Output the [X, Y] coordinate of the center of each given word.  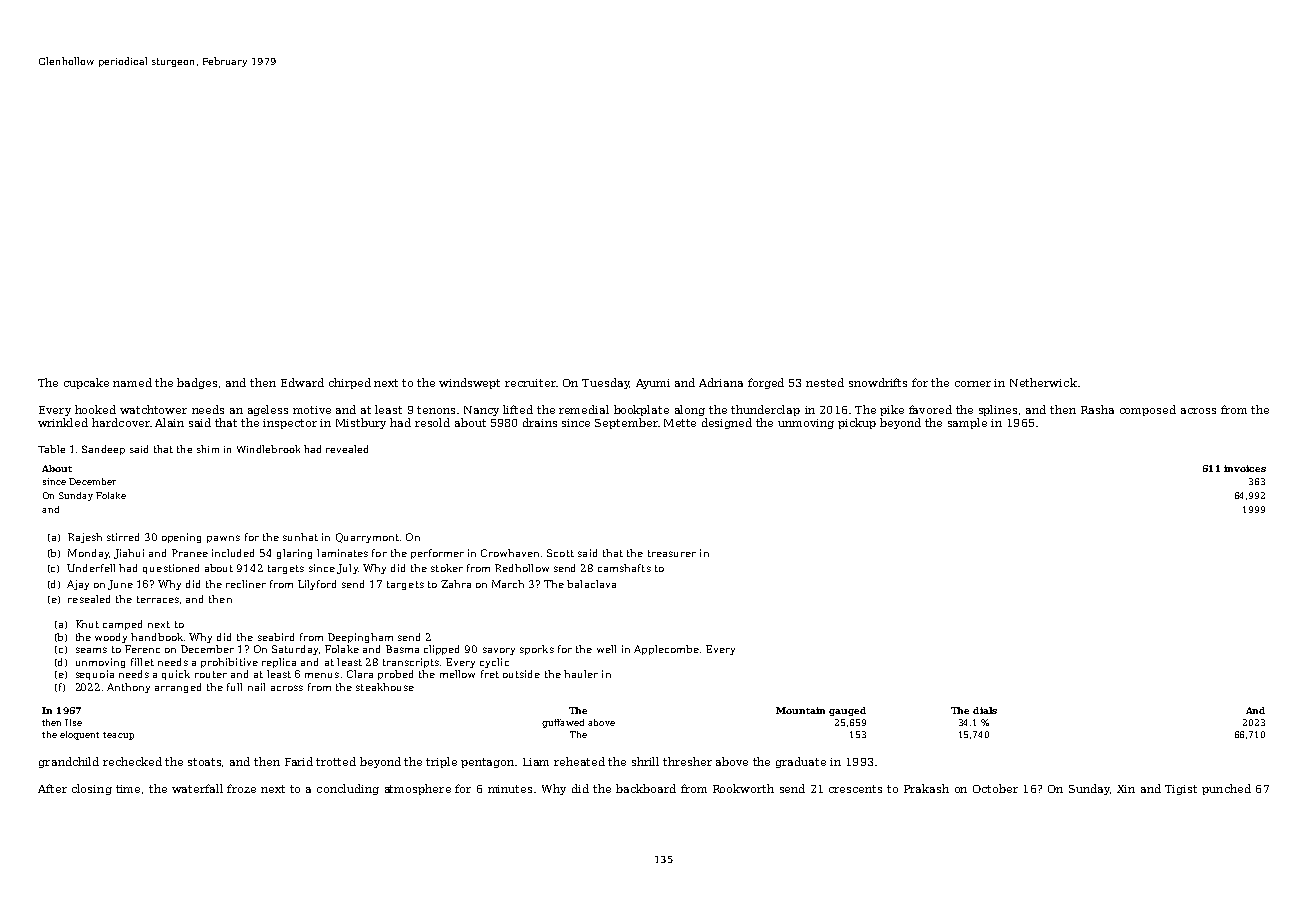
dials [985, 710]
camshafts [624, 568]
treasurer [672, 553]
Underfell [91, 568]
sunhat [300, 537]
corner [973, 384]
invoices [1245, 468]
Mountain [800, 710]
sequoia [95, 675]
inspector [290, 424]
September [626, 423]
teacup [118, 736]
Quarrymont [367, 538]
